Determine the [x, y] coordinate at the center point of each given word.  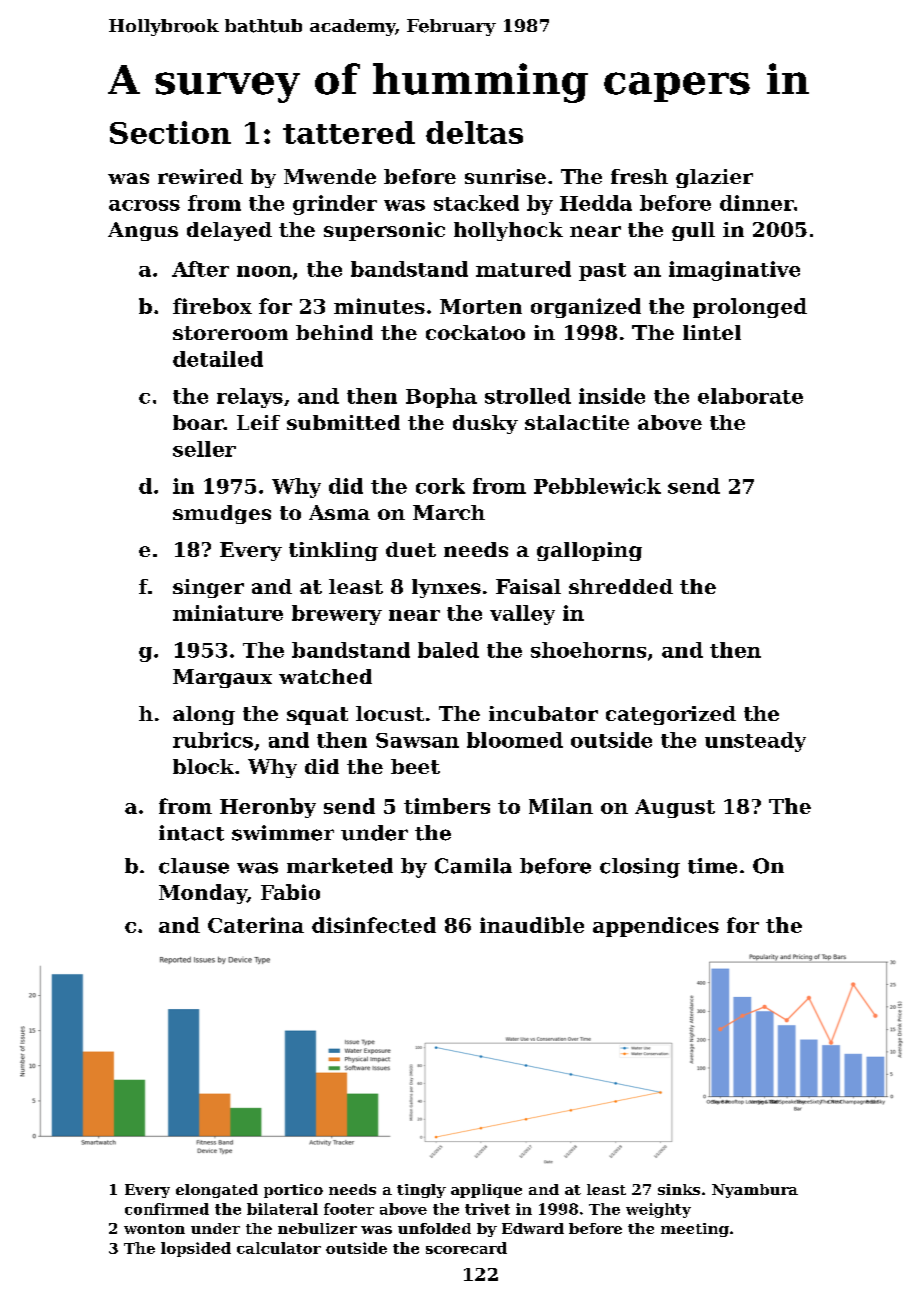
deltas [474, 132]
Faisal [528, 586]
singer [208, 588]
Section [170, 132]
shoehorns [588, 650]
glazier [714, 178]
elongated [217, 1191]
